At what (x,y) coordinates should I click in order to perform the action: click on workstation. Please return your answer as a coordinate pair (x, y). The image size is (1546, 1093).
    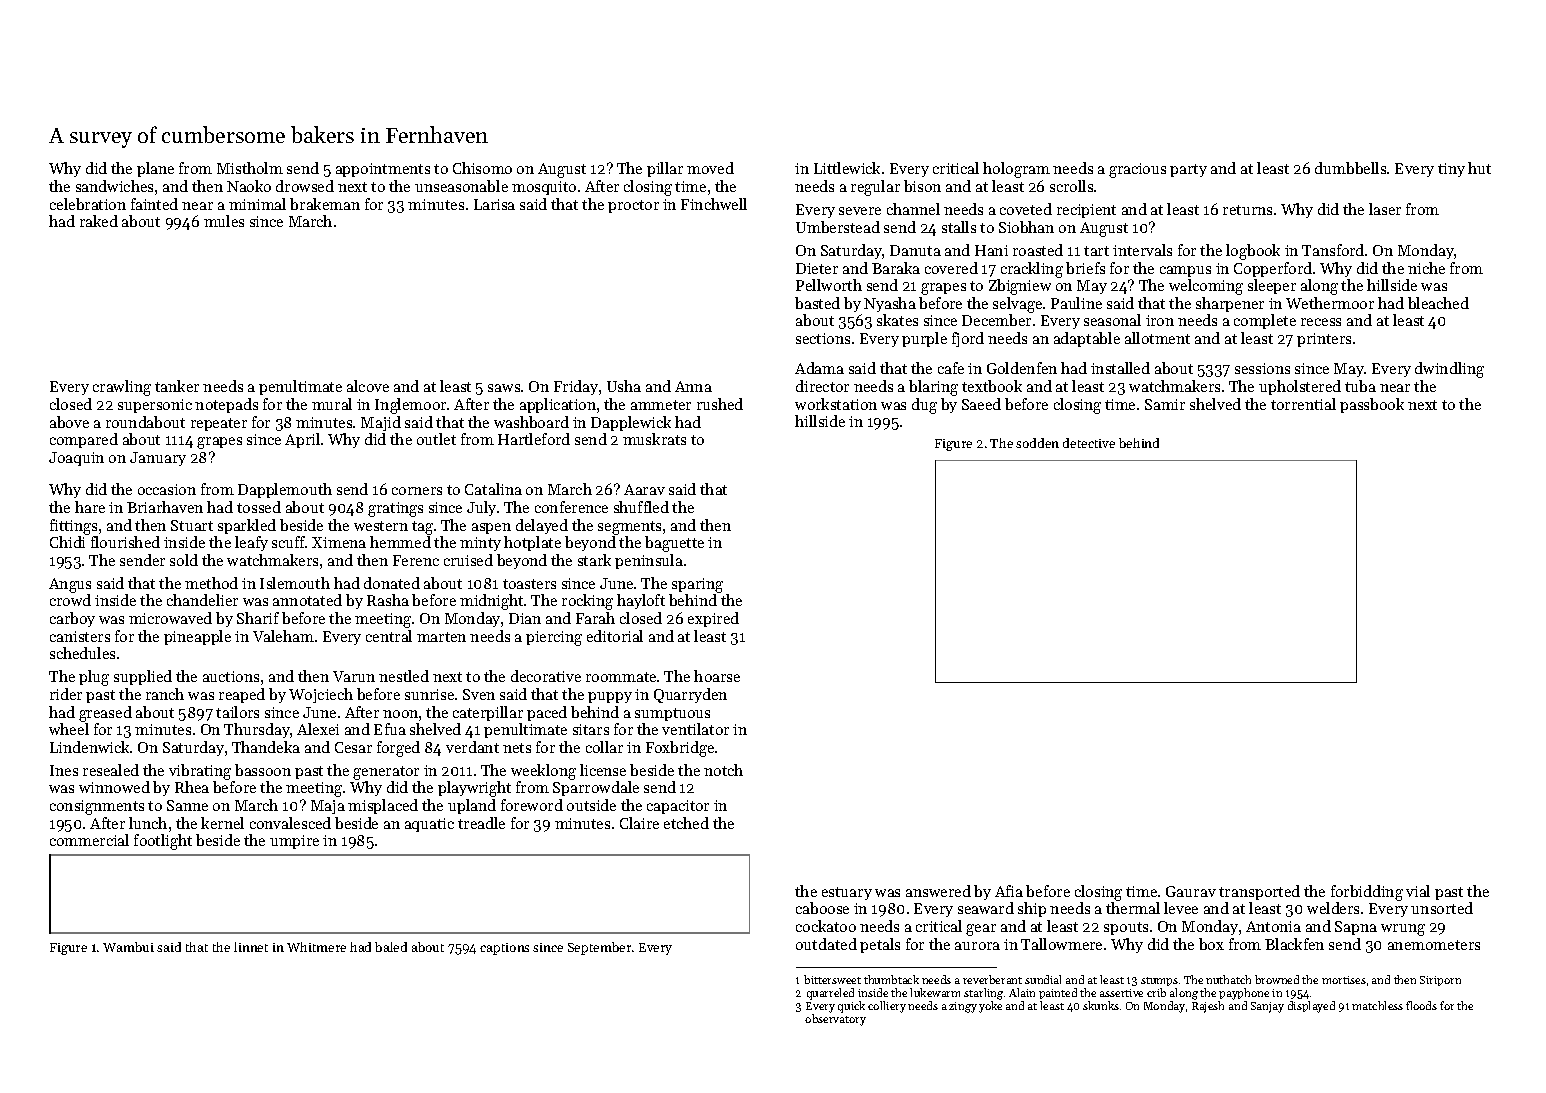
    Looking at the image, I should click on (836, 404).
